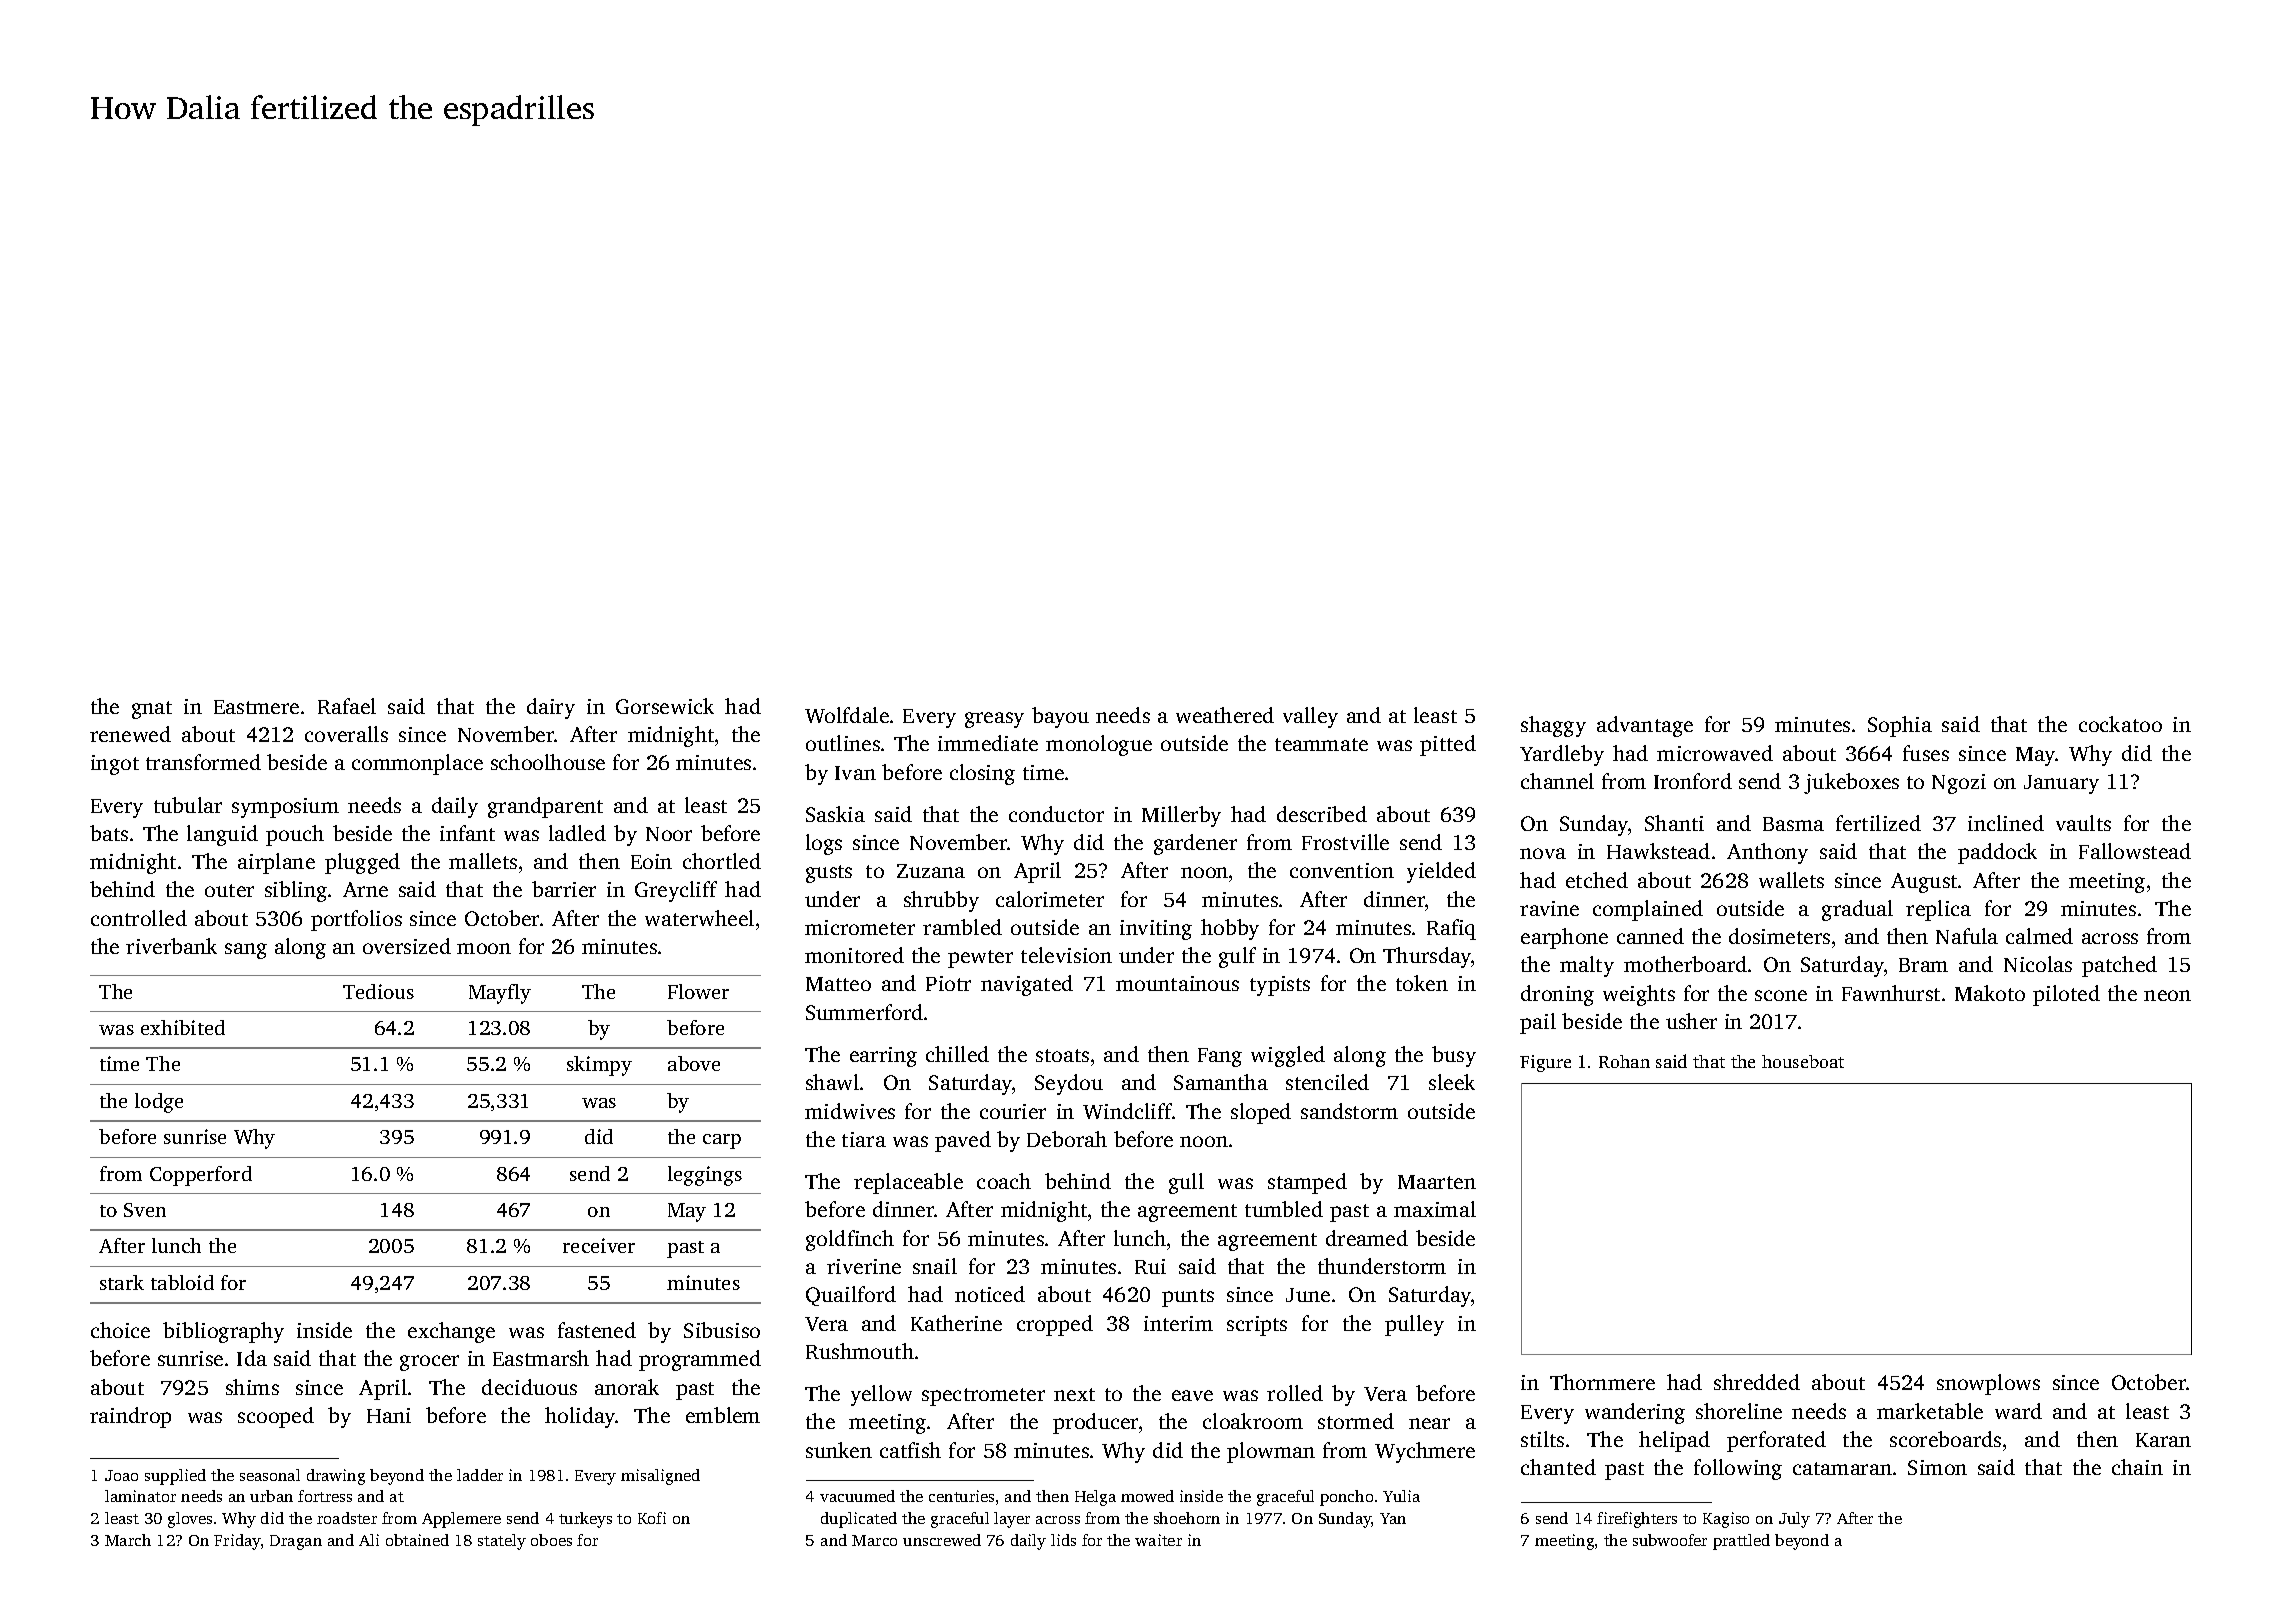 This document has height=1614, width=2282. I want to click on inclined, so click(2006, 823).
